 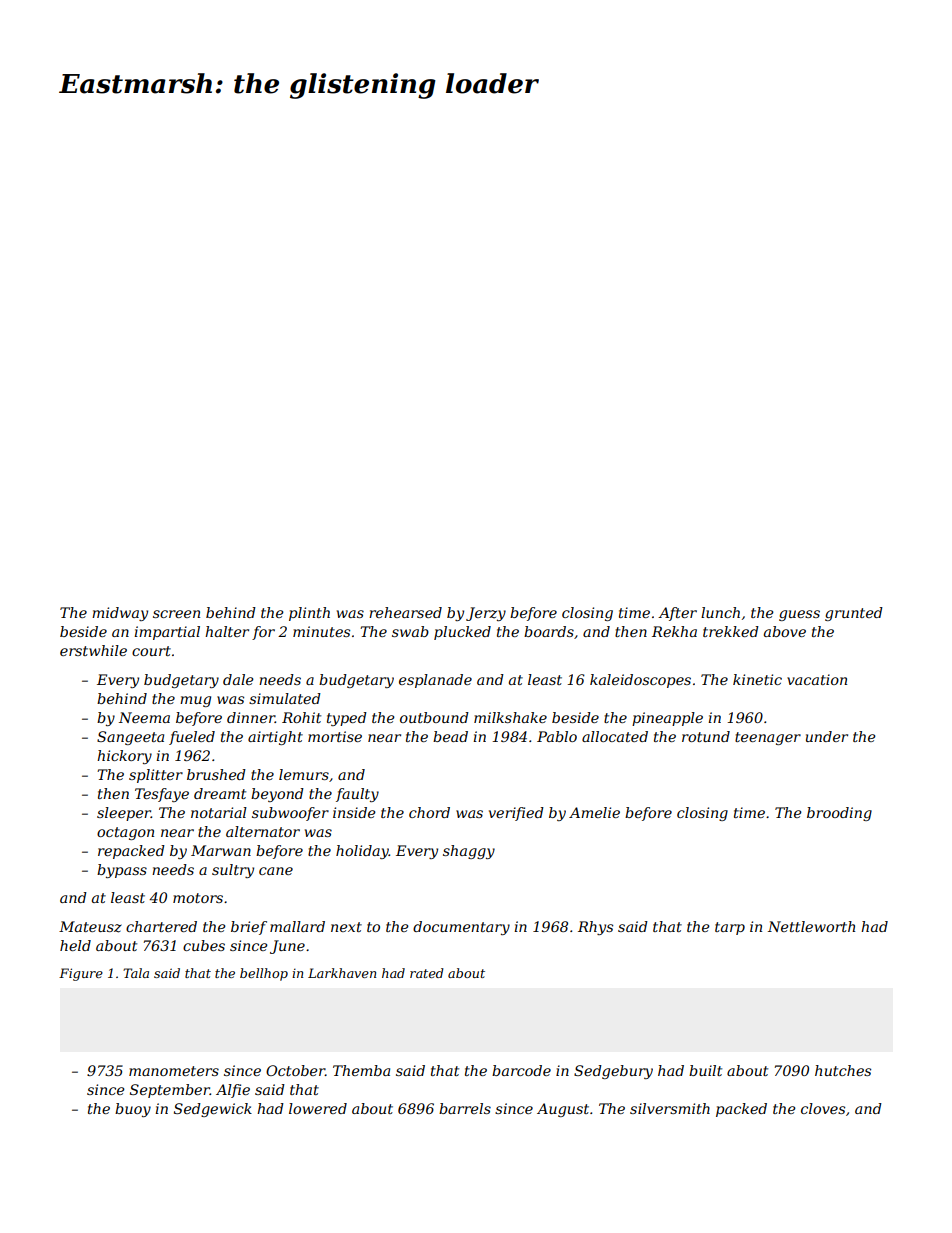 What do you see at coordinates (516, 814) in the image?
I see `verified` at bounding box center [516, 814].
